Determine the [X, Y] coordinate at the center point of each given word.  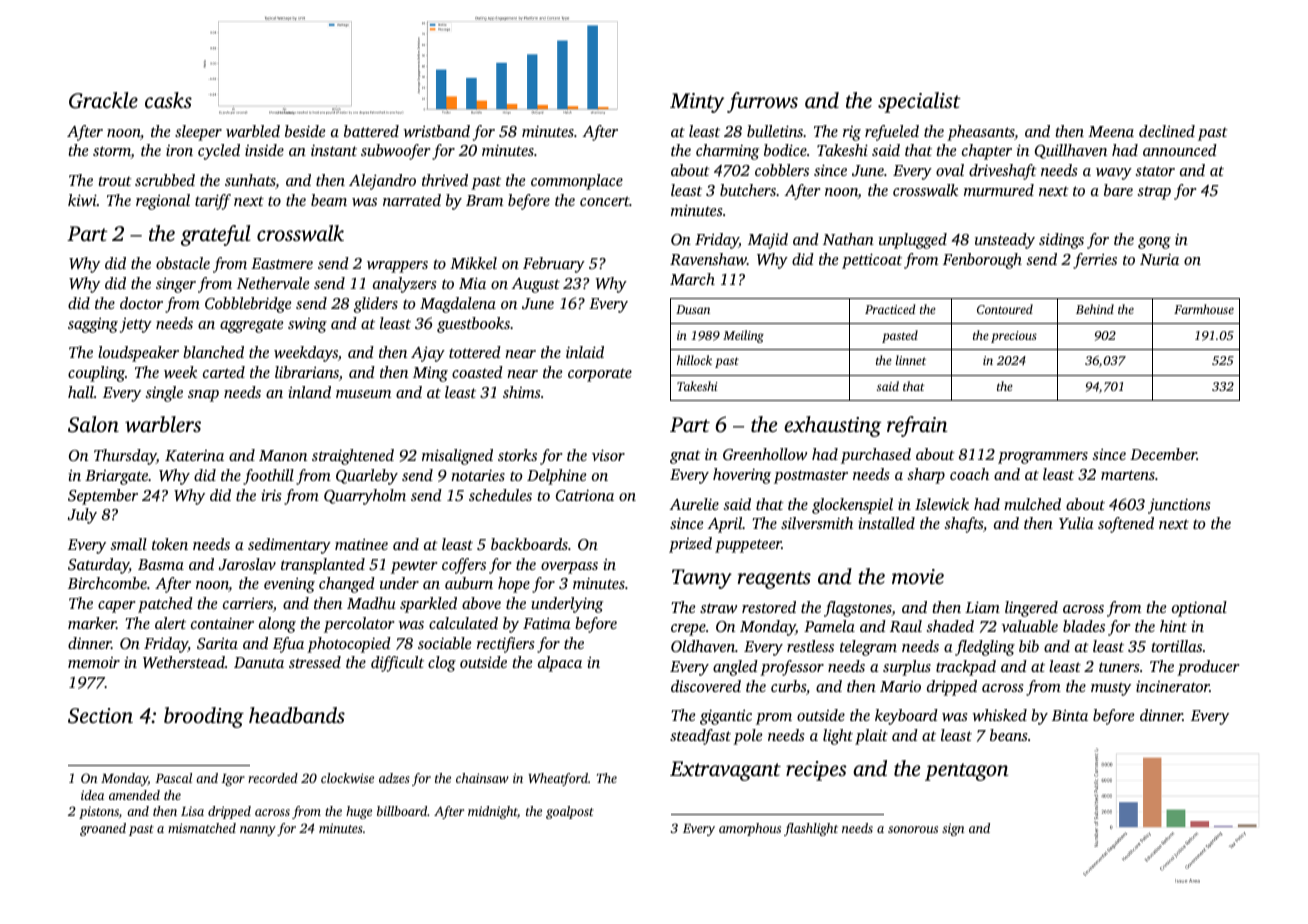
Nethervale [273, 283]
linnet [911, 360]
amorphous [750, 829]
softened [1126, 525]
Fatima [547, 623]
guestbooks [473, 325]
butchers [748, 190]
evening [289, 585]
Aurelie [694, 504]
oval [950, 170]
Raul [906, 626]
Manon [283, 455]
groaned [103, 829]
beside [305, 131]
